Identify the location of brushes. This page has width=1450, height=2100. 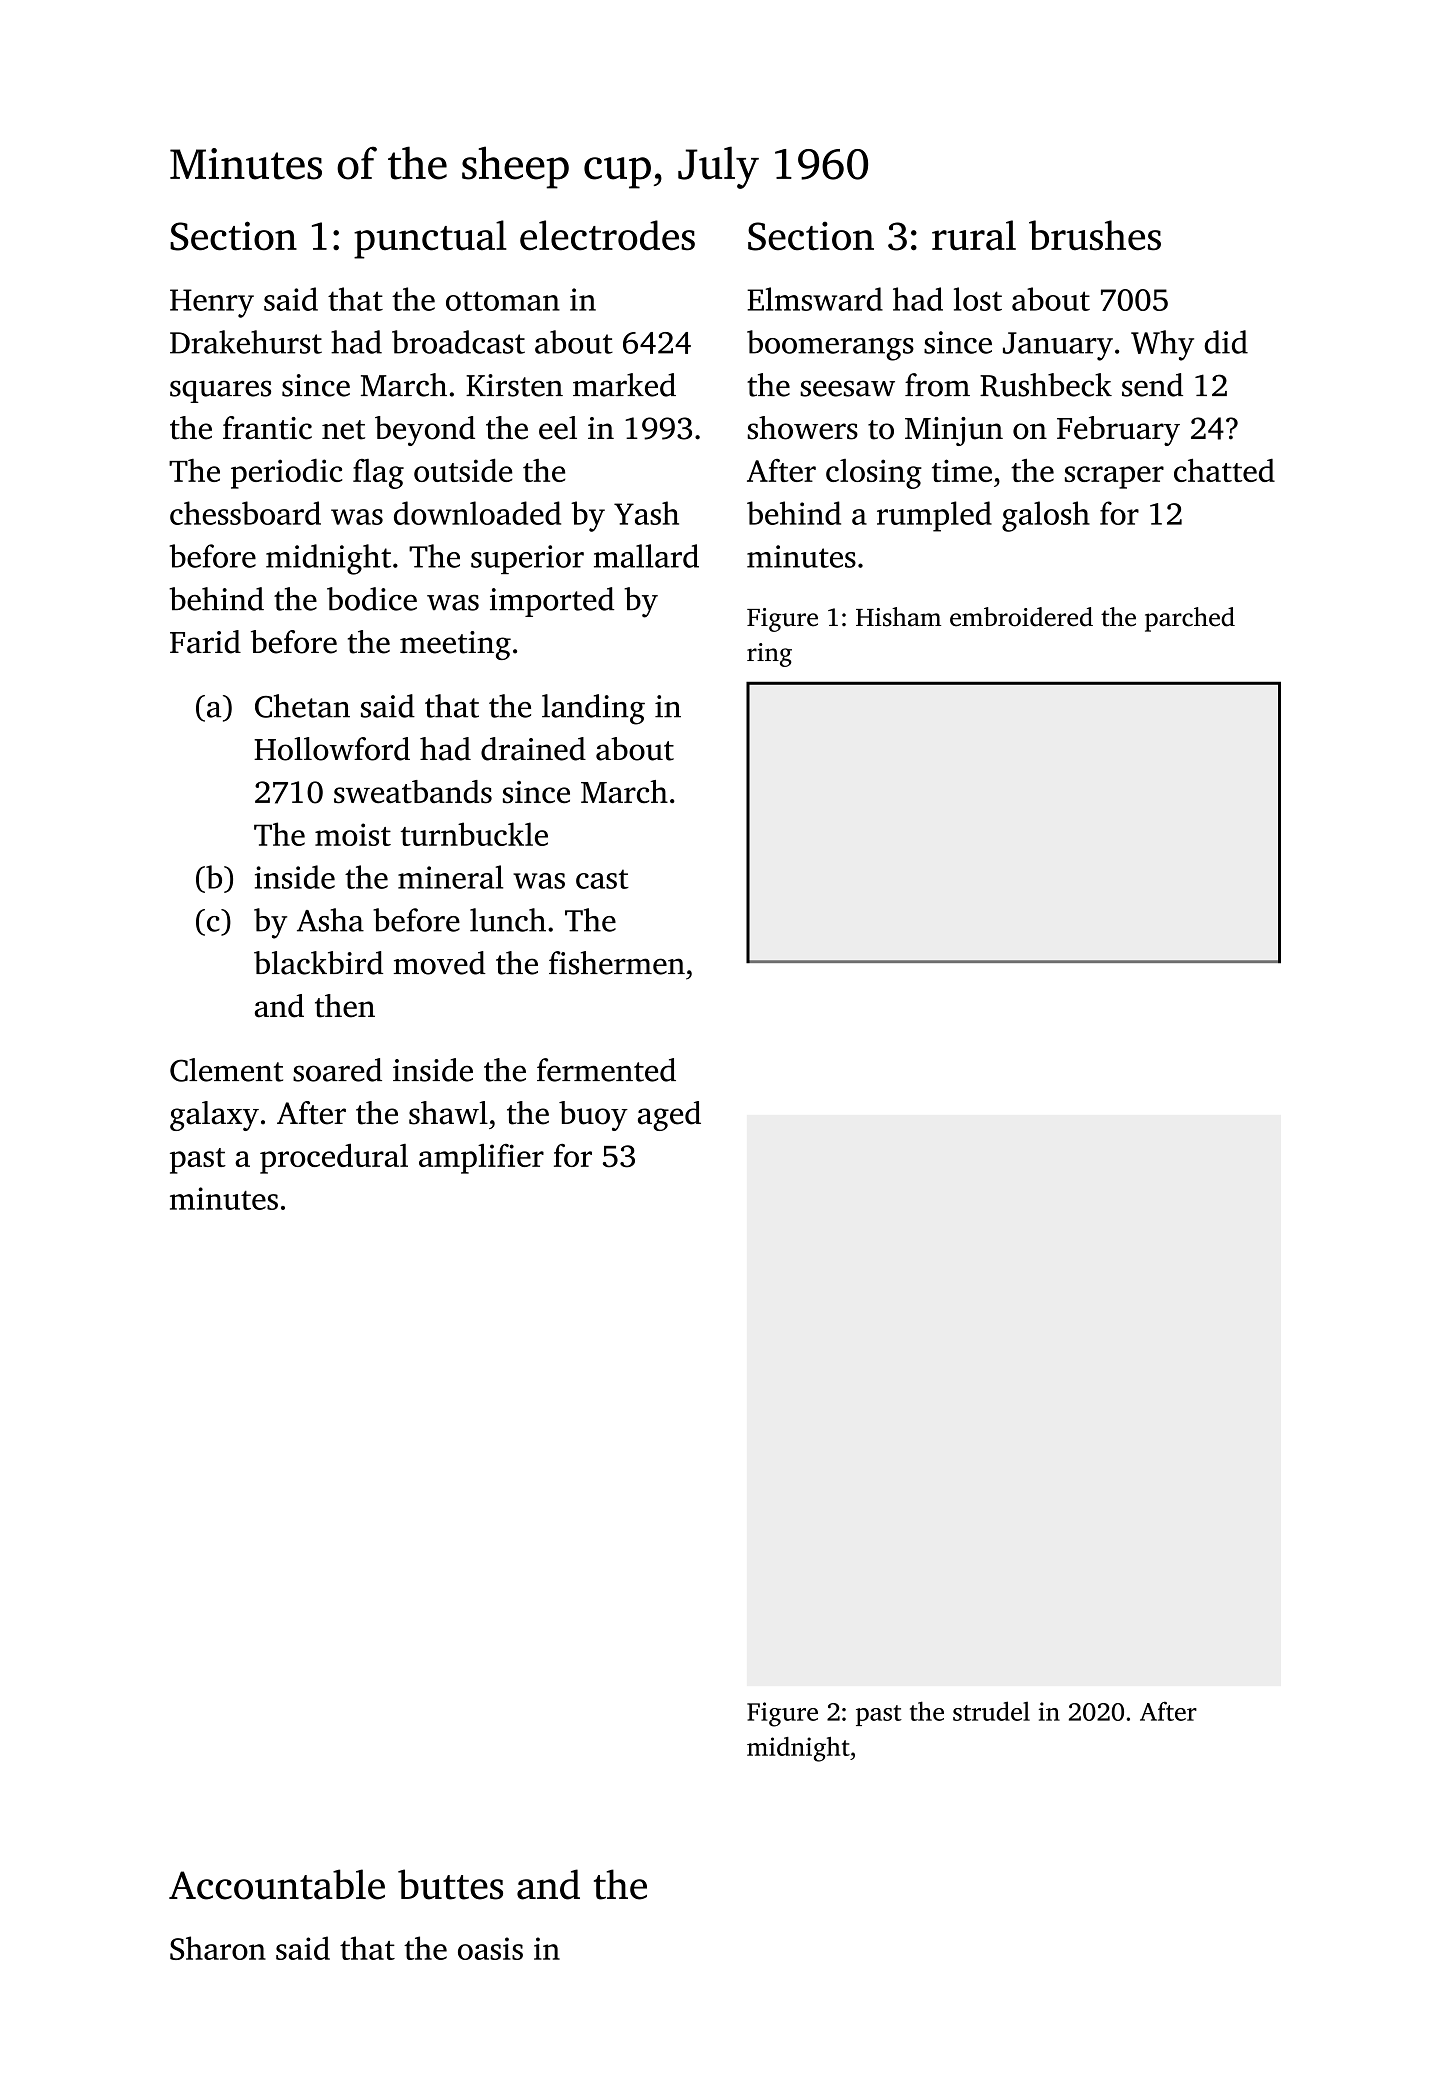
(1095, 235).
